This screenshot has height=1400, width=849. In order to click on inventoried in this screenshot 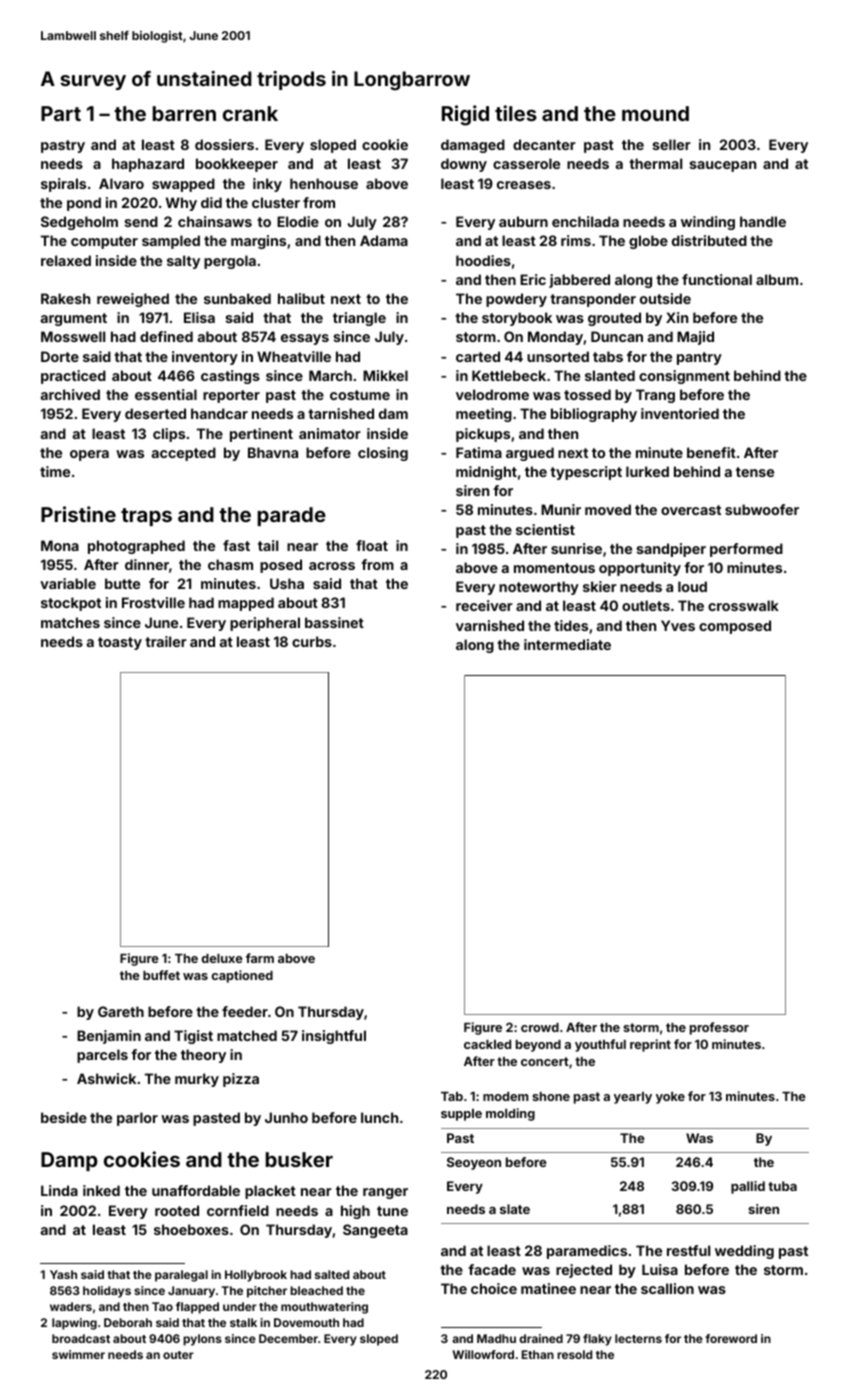, I will do `click(680, 413)`.
